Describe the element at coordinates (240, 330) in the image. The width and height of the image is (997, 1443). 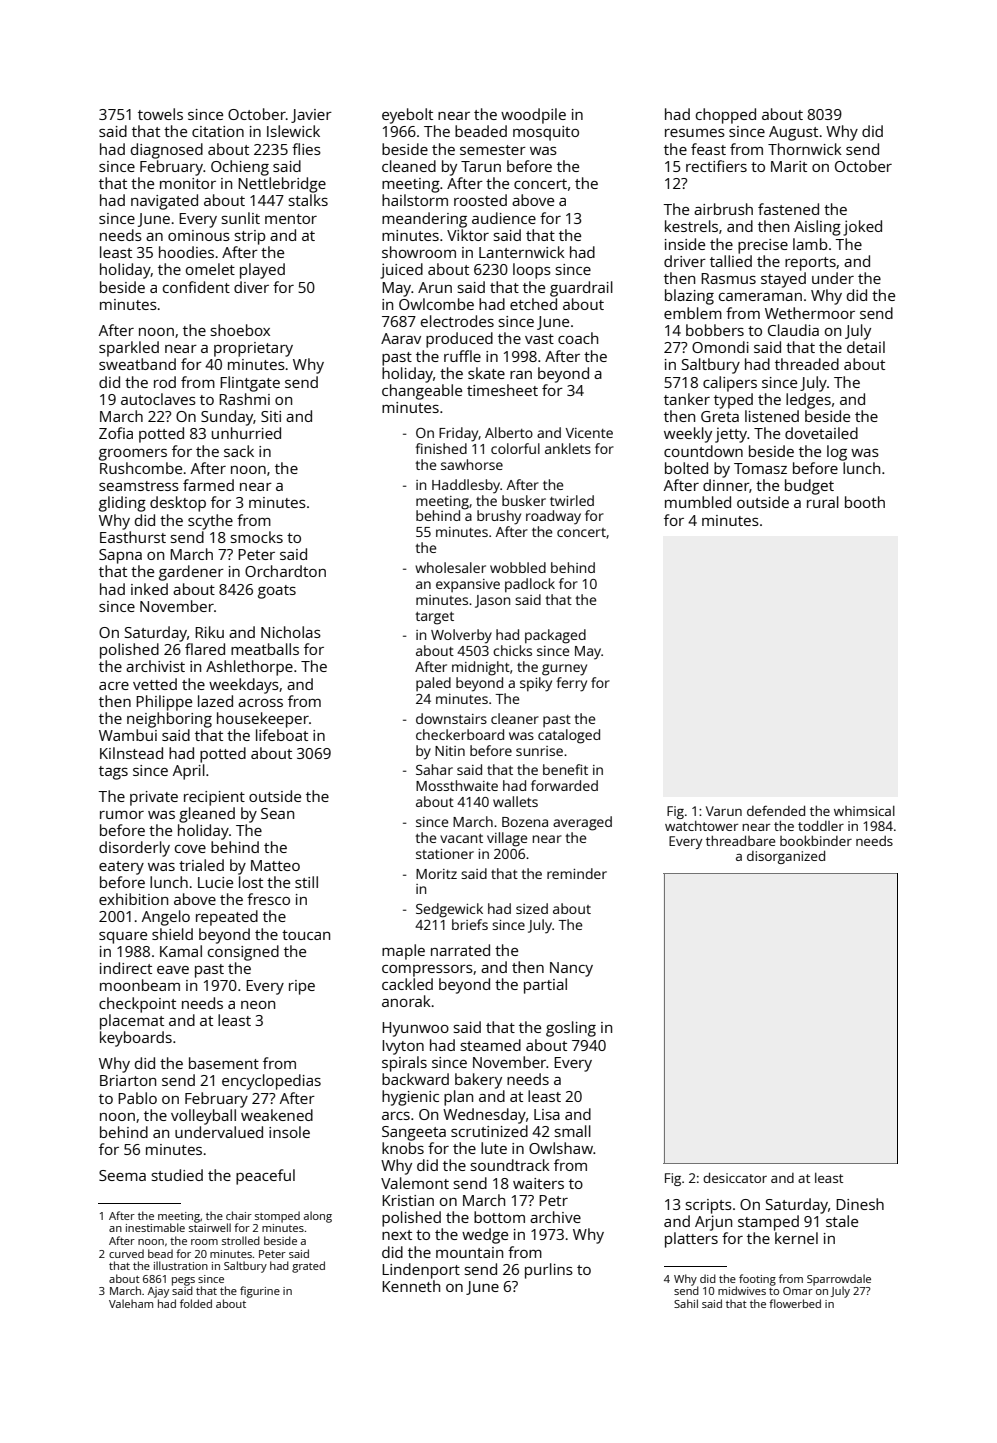
I see `shoebox` at that location.
